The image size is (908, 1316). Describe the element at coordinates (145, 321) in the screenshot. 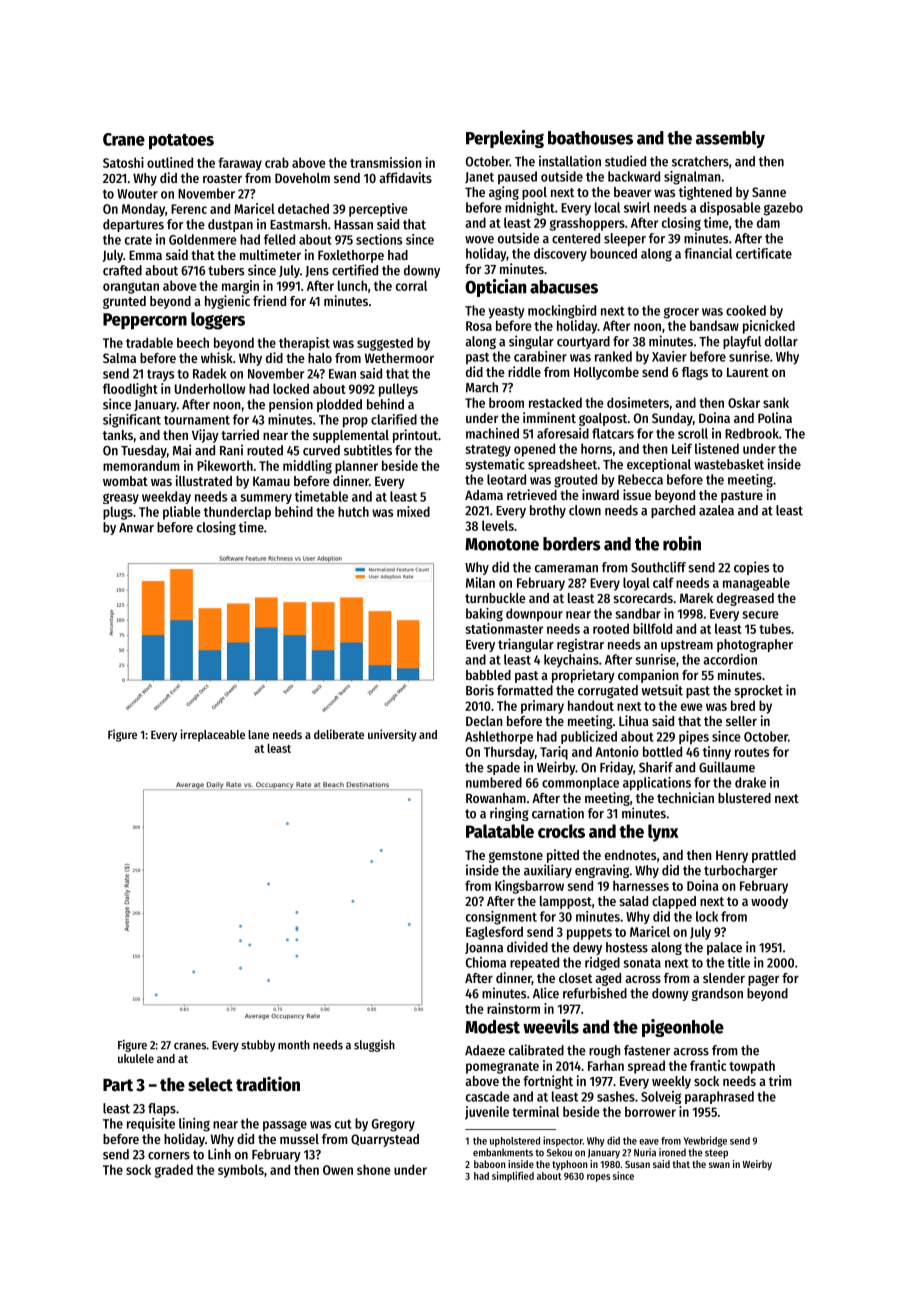

I see `Peppercorn` at that location.
